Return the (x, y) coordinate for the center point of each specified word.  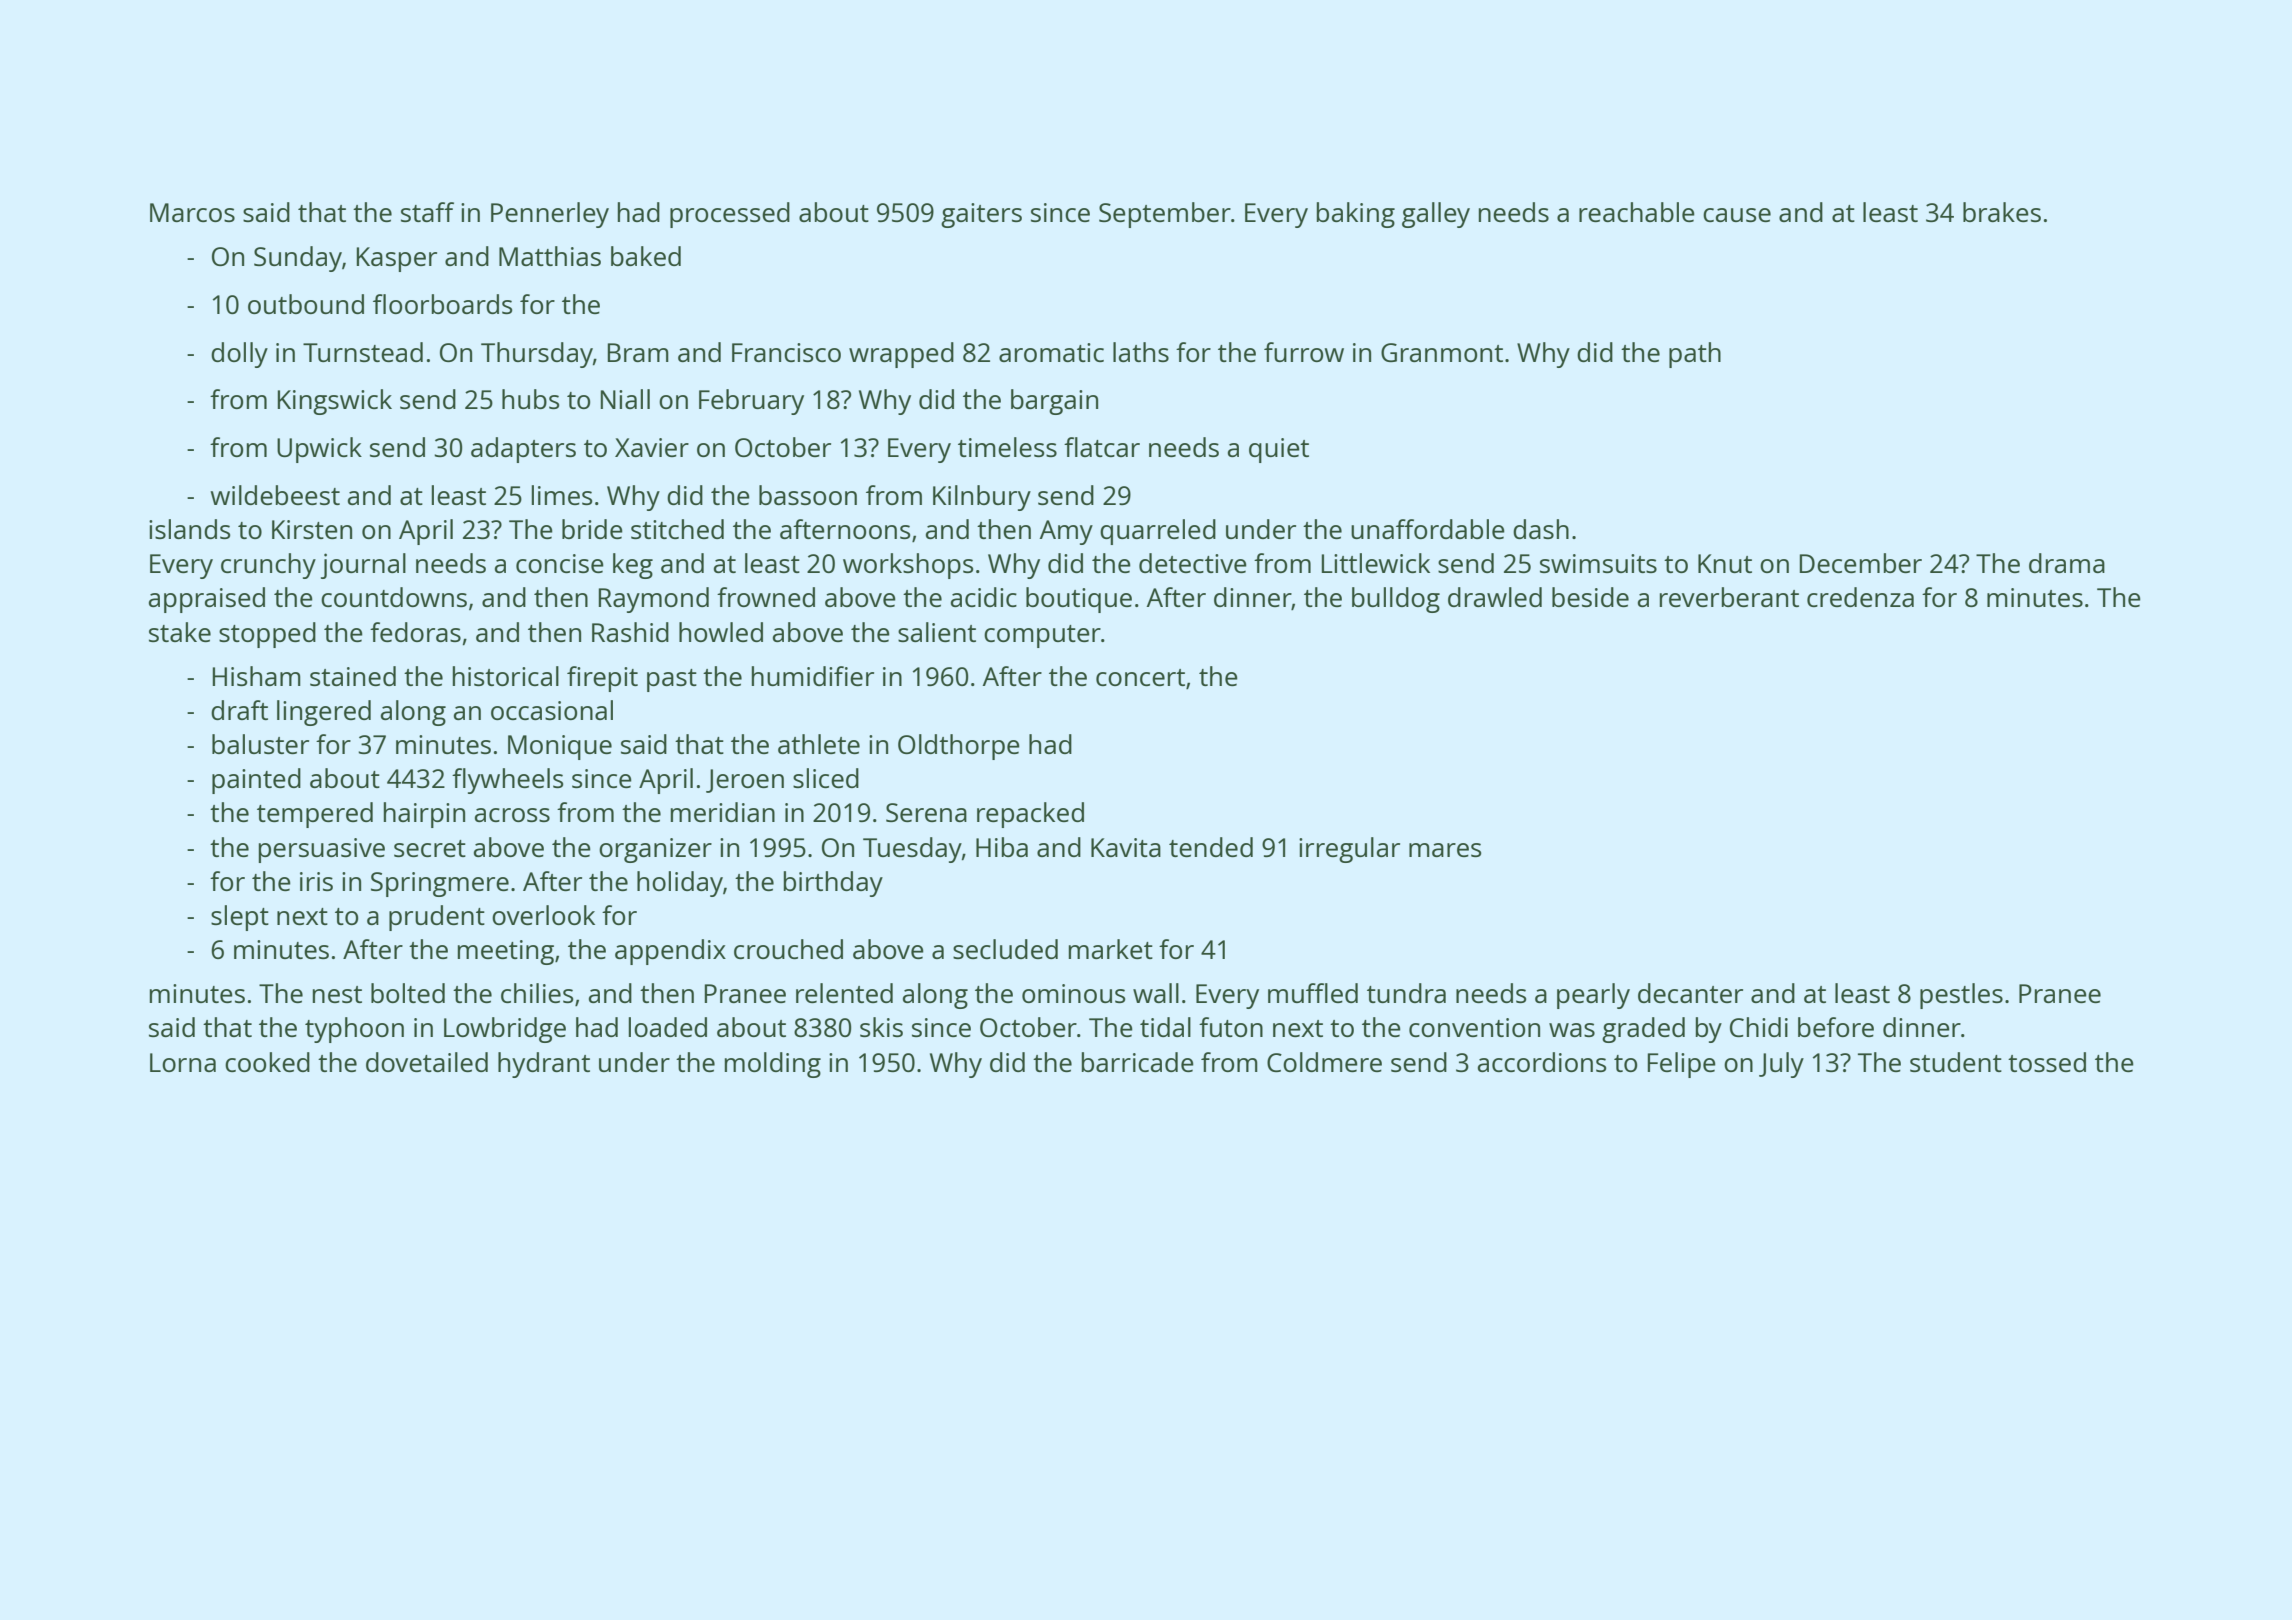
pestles (1961, 996)
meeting (506, 952)
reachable (1637, 212)
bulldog (1396, 600)
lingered (324, 713)
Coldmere (1324, 1062)
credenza (1860, 597)
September (1165, 215)
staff (427, 212)
